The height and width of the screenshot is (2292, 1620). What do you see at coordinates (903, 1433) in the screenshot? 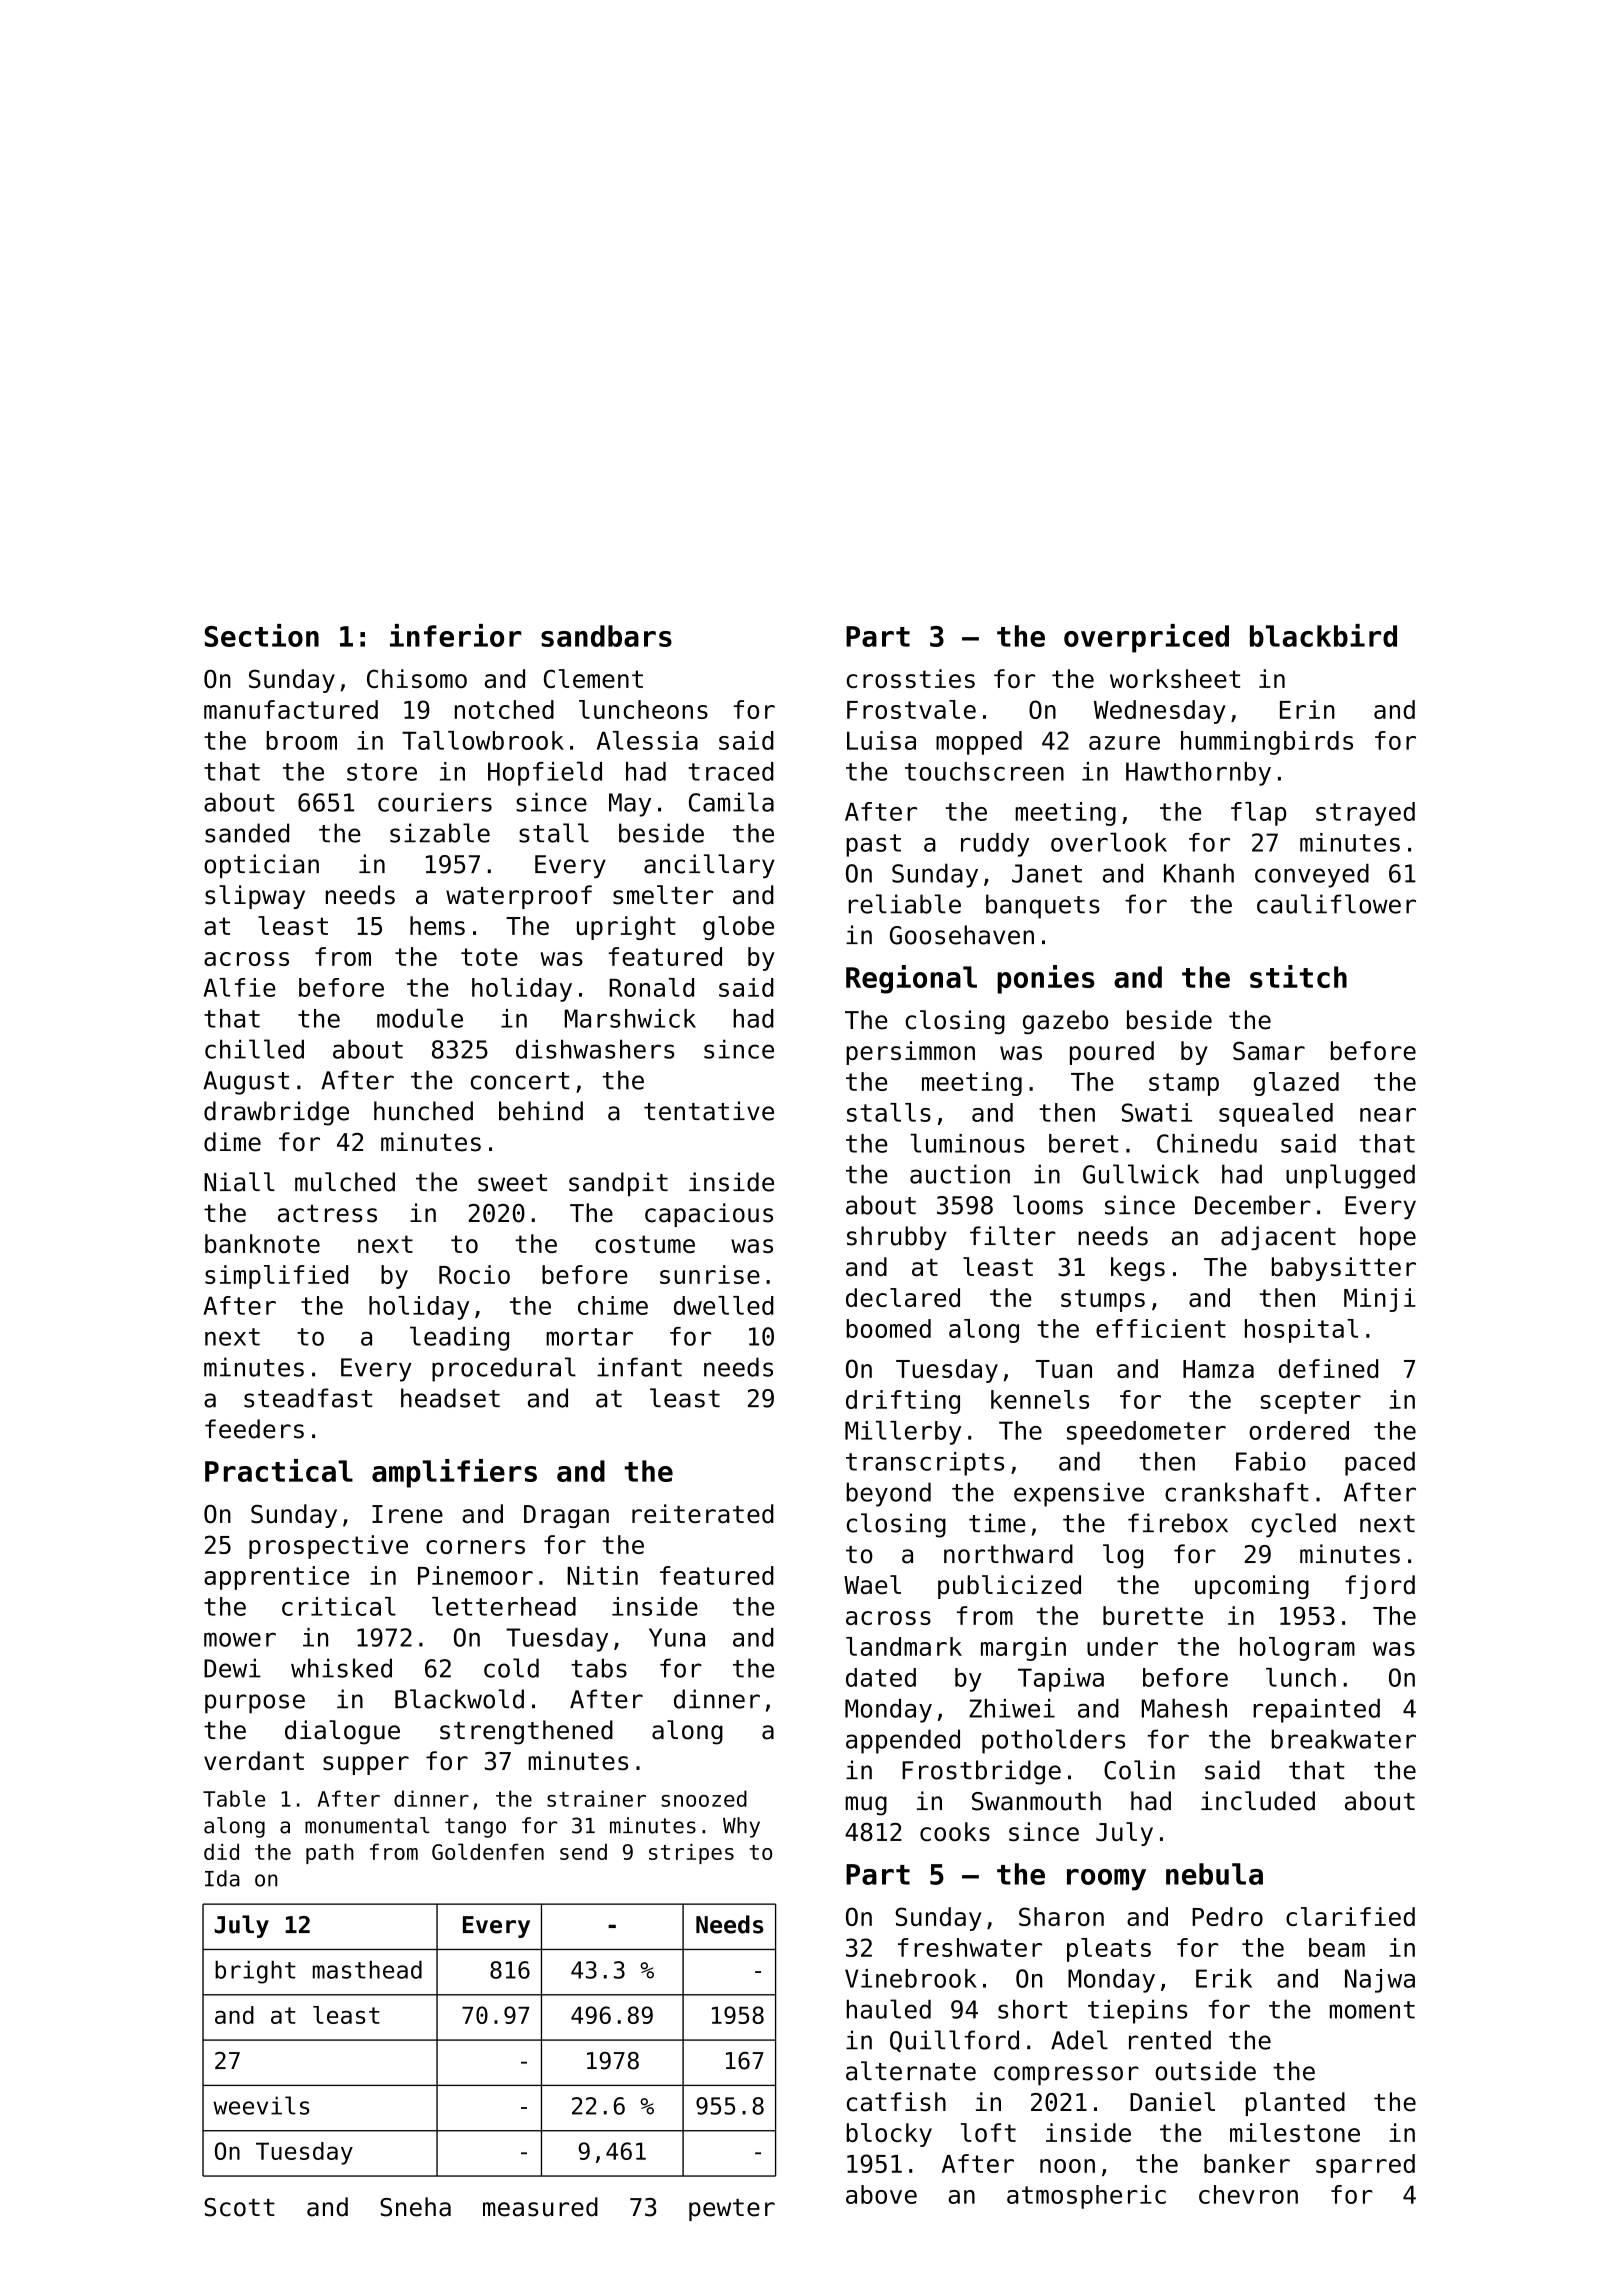
I see `Millerby` at bounding box center [903, 1433].
